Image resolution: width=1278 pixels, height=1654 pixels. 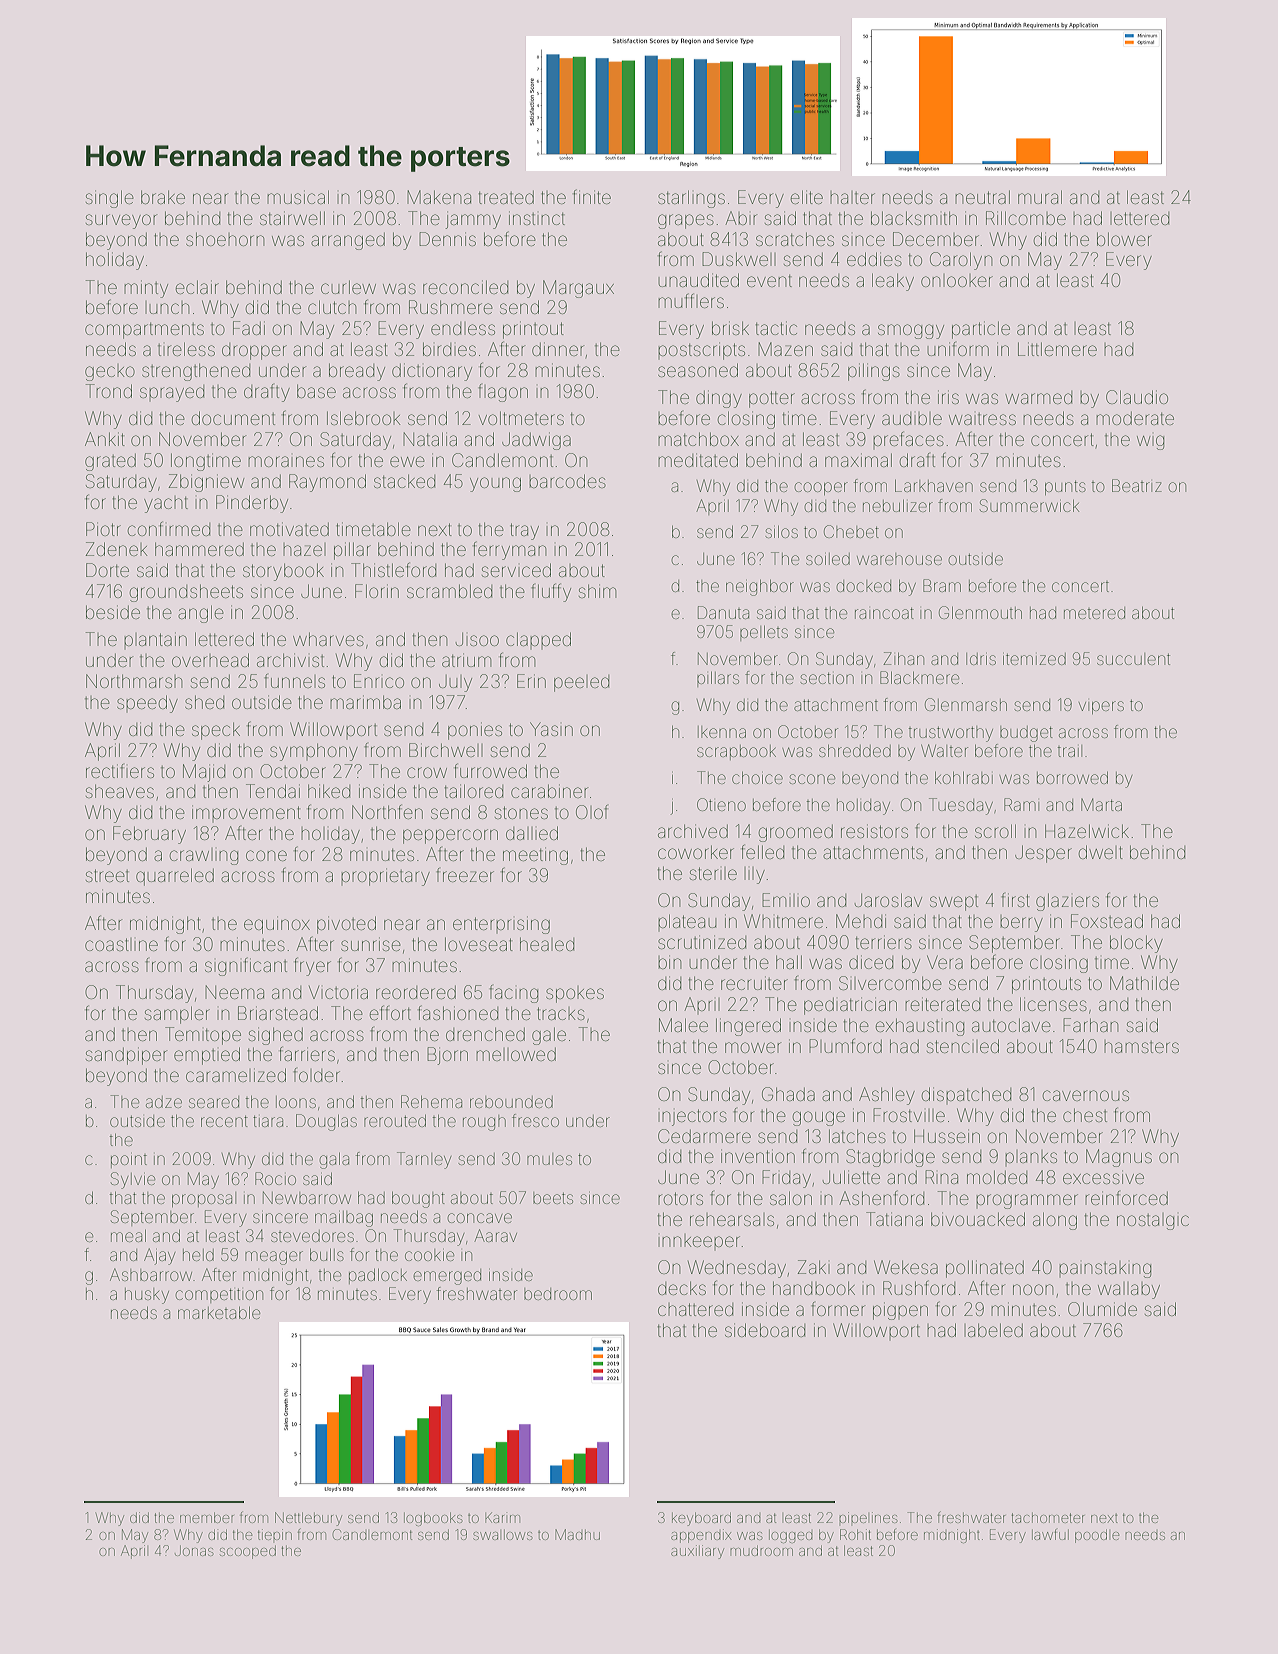 I want to click on Fadi, so click(x=249, y=328).
